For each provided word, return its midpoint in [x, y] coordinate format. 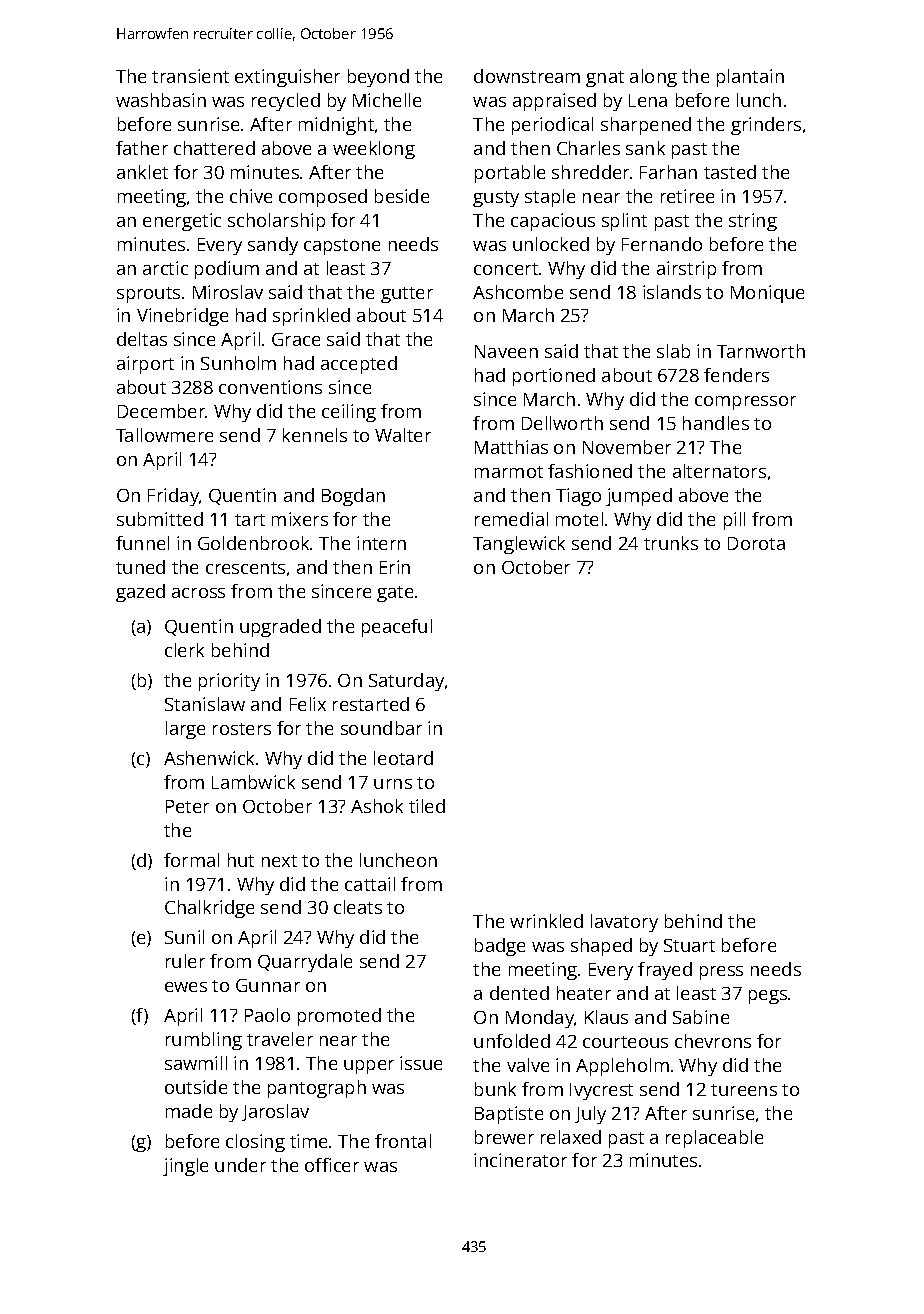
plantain [750, 78]
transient [190, 76]
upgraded [280, 628]
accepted [359, 365]
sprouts [148, 295]
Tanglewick [519, 545]
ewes [186, 987]
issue [421, 1063]
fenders [736, 375]
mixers [300, 519]
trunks [671, 543]
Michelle [387, 100]
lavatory [624, 923]
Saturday [406, 682]
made [189, 1111]
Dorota [756, 543]
